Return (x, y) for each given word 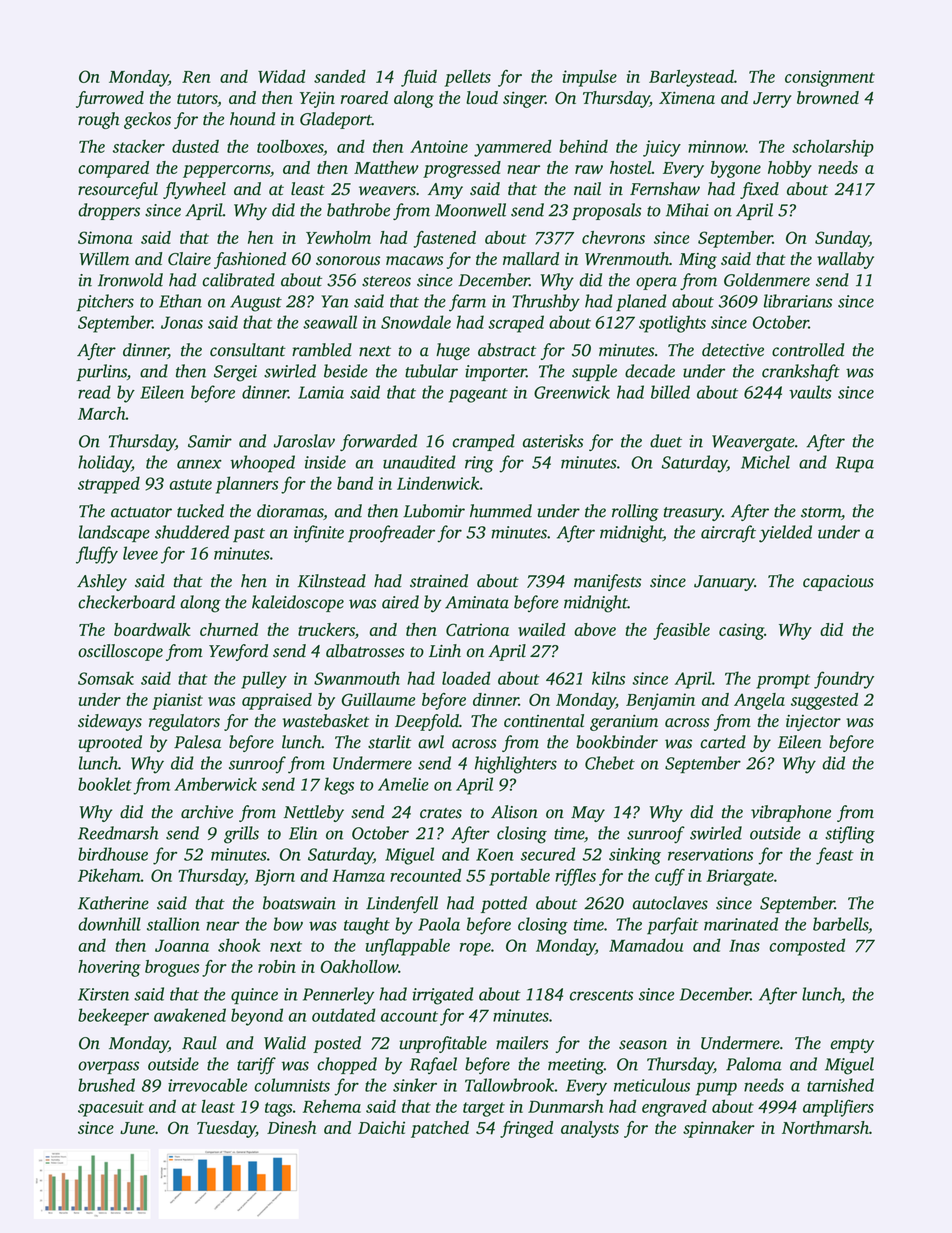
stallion (173, 924)
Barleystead (691, 78)
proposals (606, 211)
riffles (575, 877)
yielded (785, 534)
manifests (607, 582)
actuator (141, 512)
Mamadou (646, 945)
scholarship (833, 148)
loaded (466, 678)
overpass (108, 1067)
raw (589, 169)
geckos (147, 120)
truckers (326, 629)
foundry (844, 680)
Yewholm (338, 237)
